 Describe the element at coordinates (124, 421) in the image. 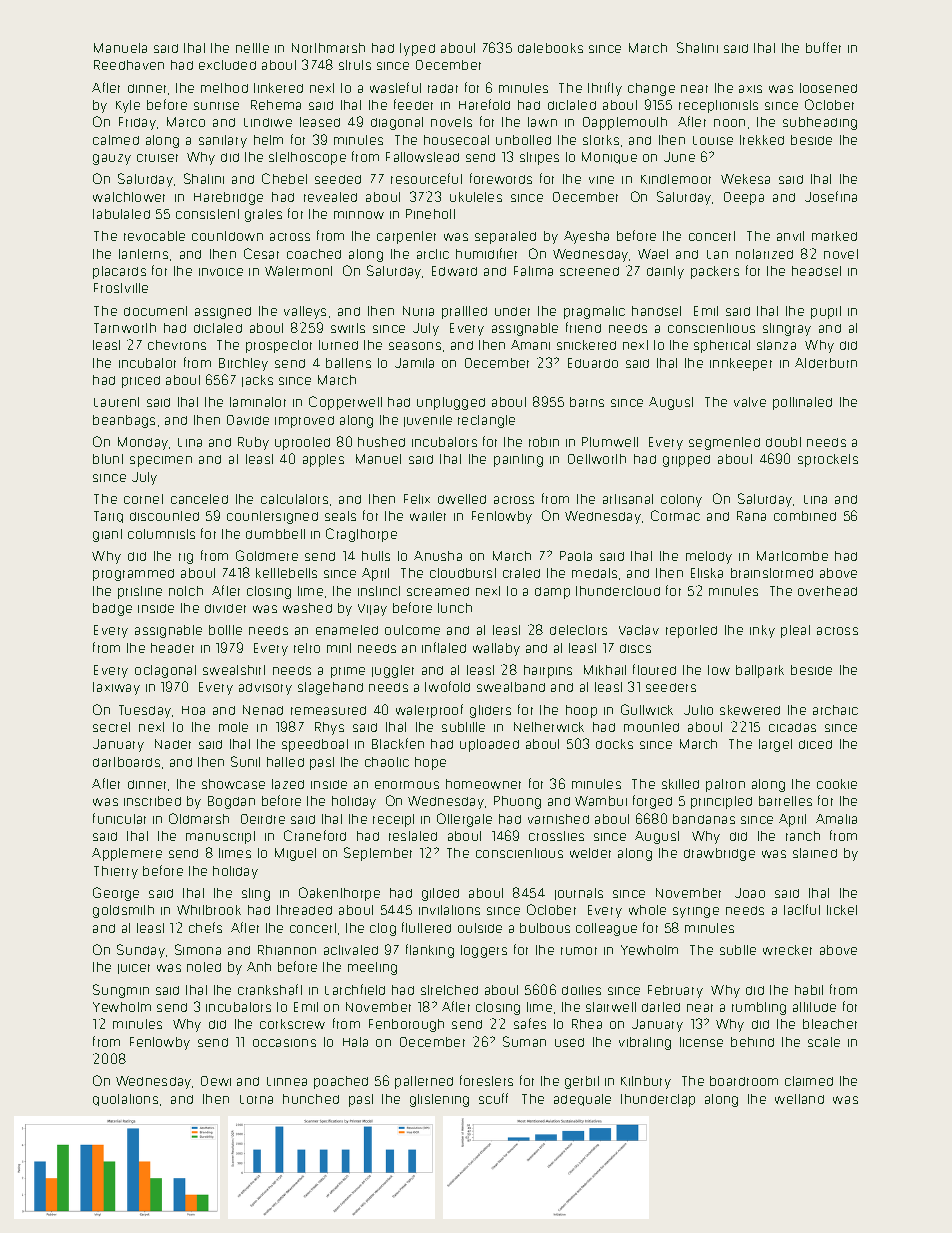

I see `beanbags` at that location.
